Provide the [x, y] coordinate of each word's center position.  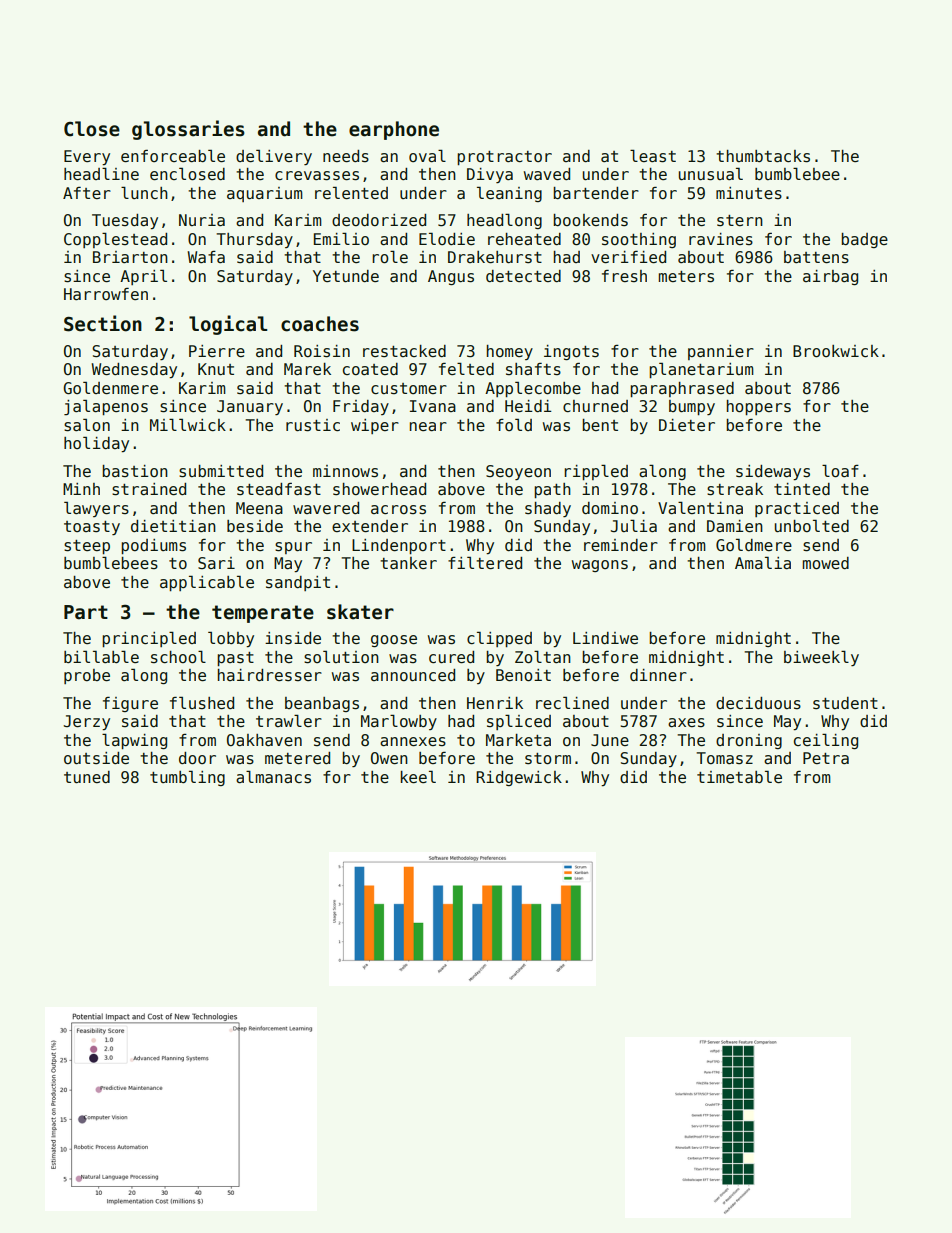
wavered [326, 508]
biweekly [821, 658]
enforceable [173, 155]
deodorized [379, 220]
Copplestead [115, 240]
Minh [81, 489]
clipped [499, 639]
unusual [711, 174]
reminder [621, 545]
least [653, 156]
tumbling [187, 778]
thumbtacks [763, 156]
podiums [153, 546]
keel [418, 776]
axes [686, 722]
